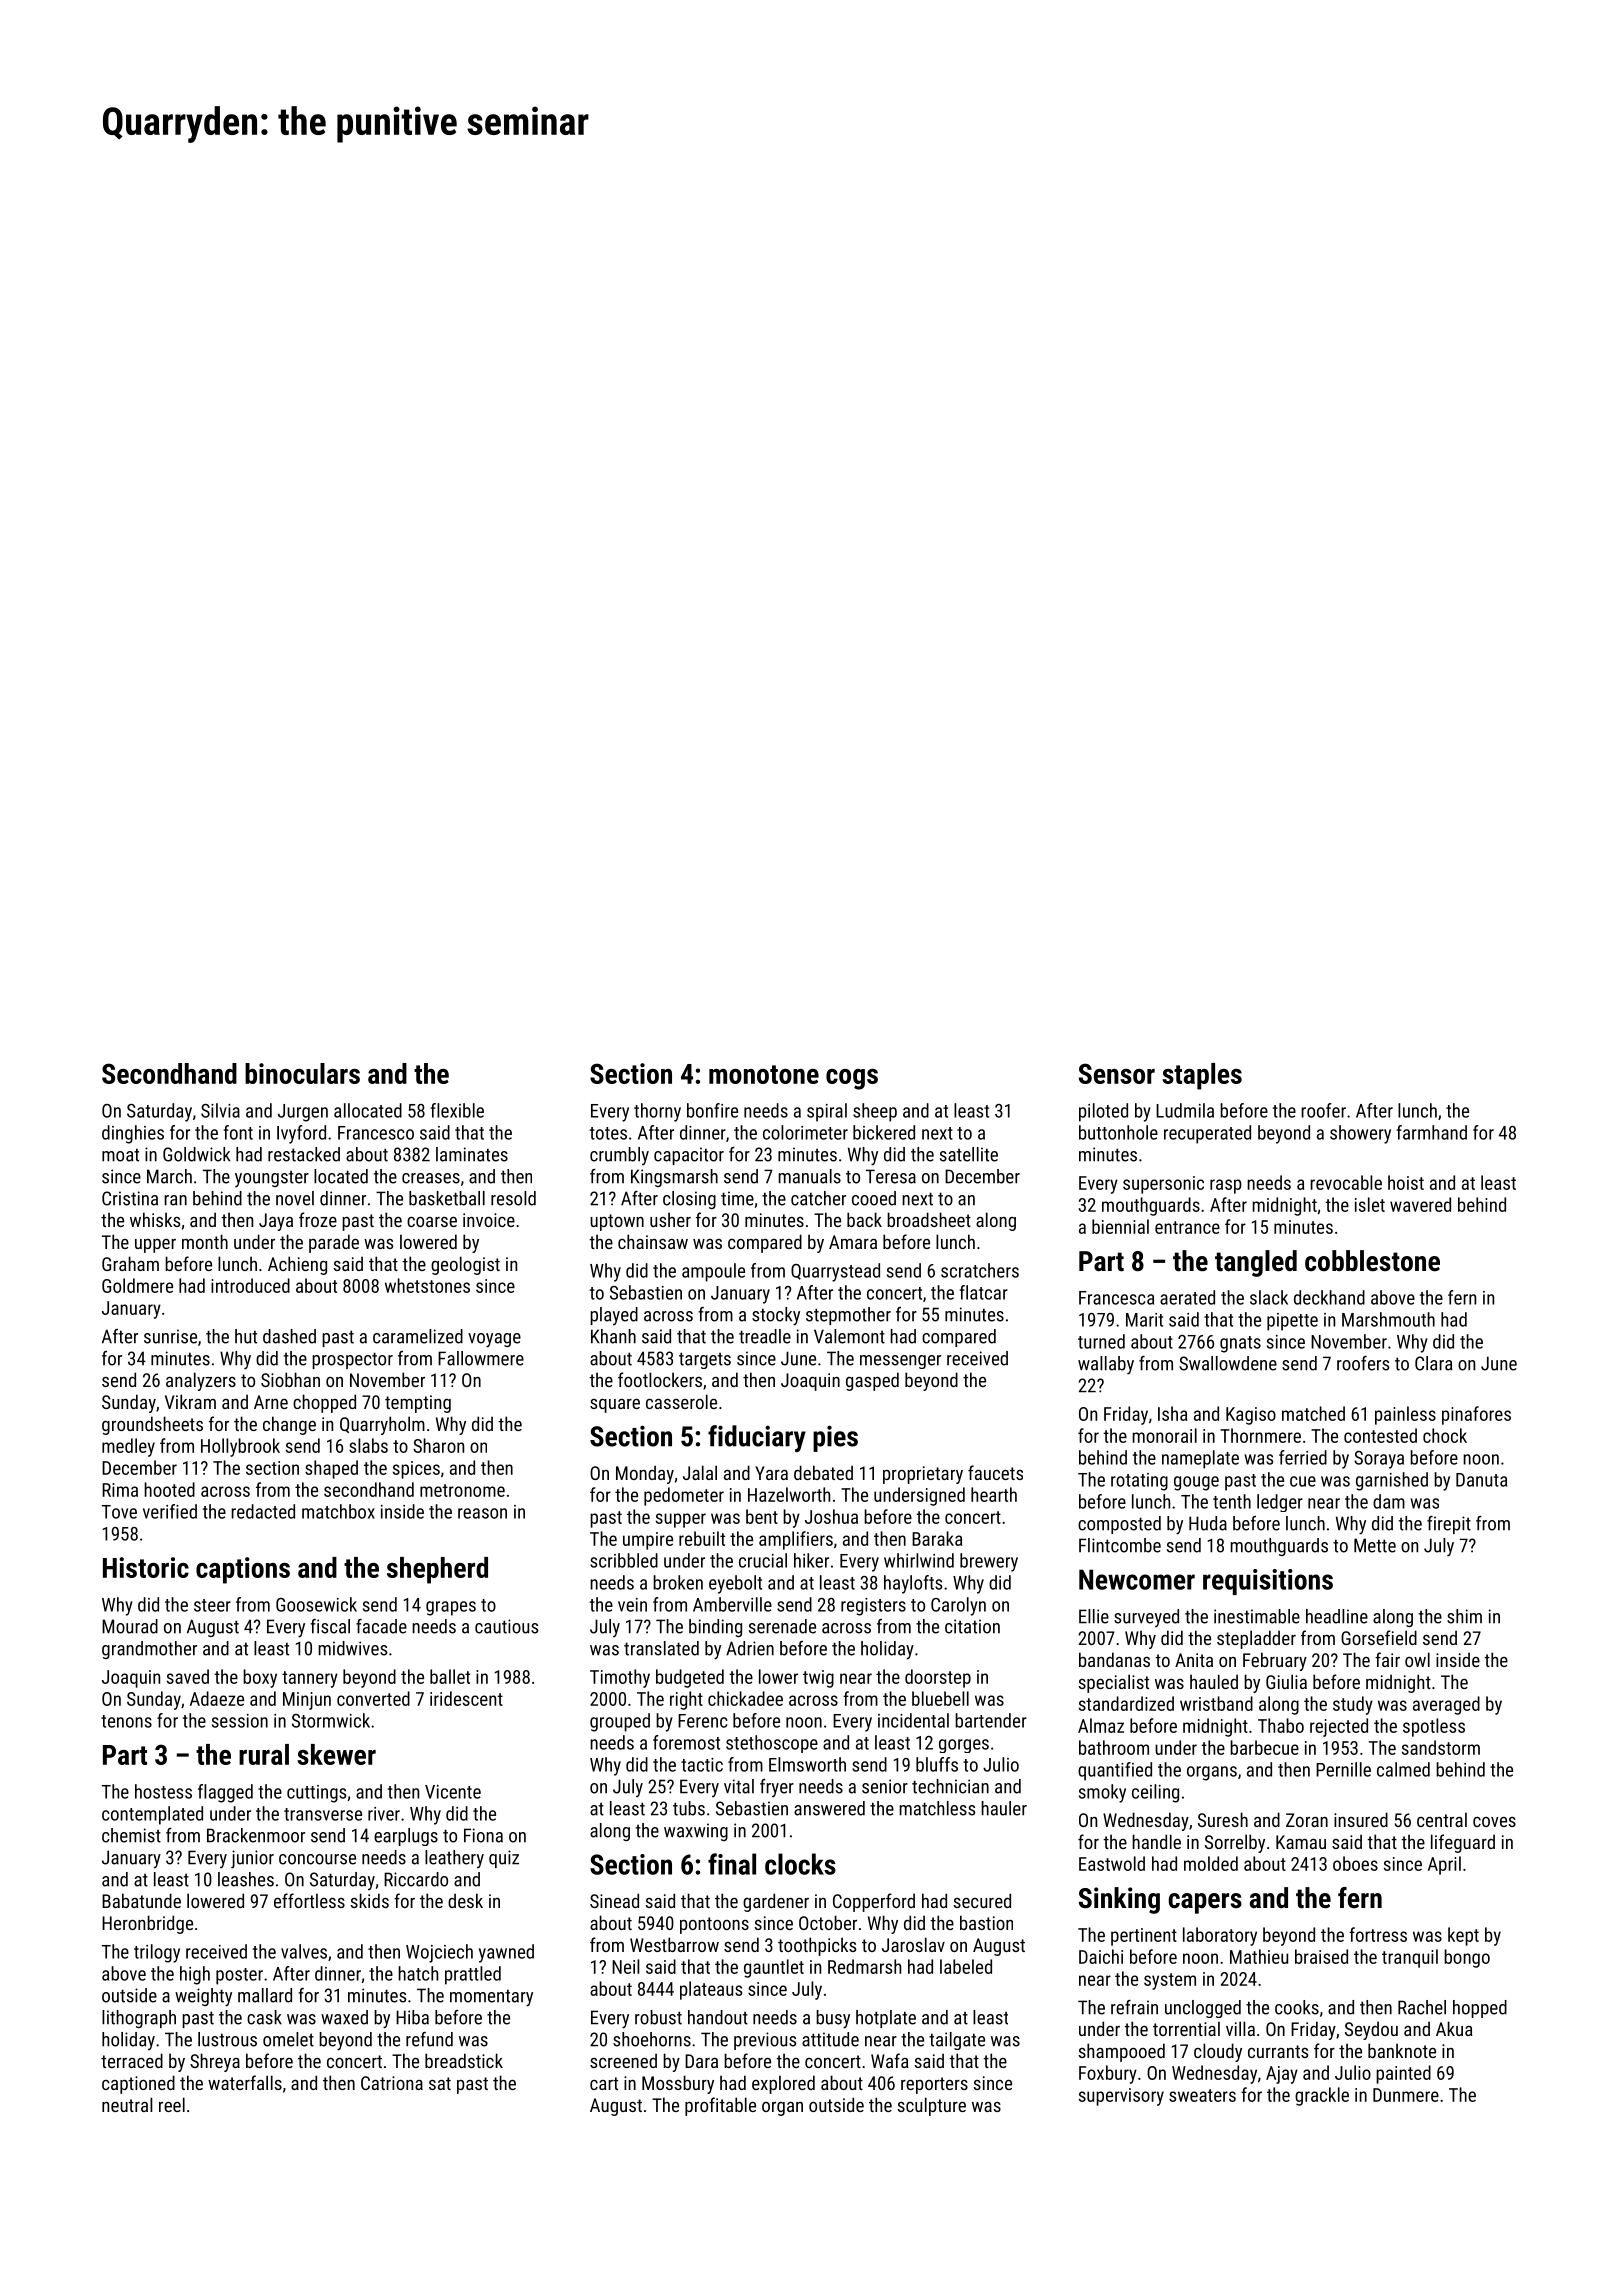  What do you see at coordinates (757, 1438) in the screenshot?
I see `fiduciary` at bounding box center [757, 1438].
